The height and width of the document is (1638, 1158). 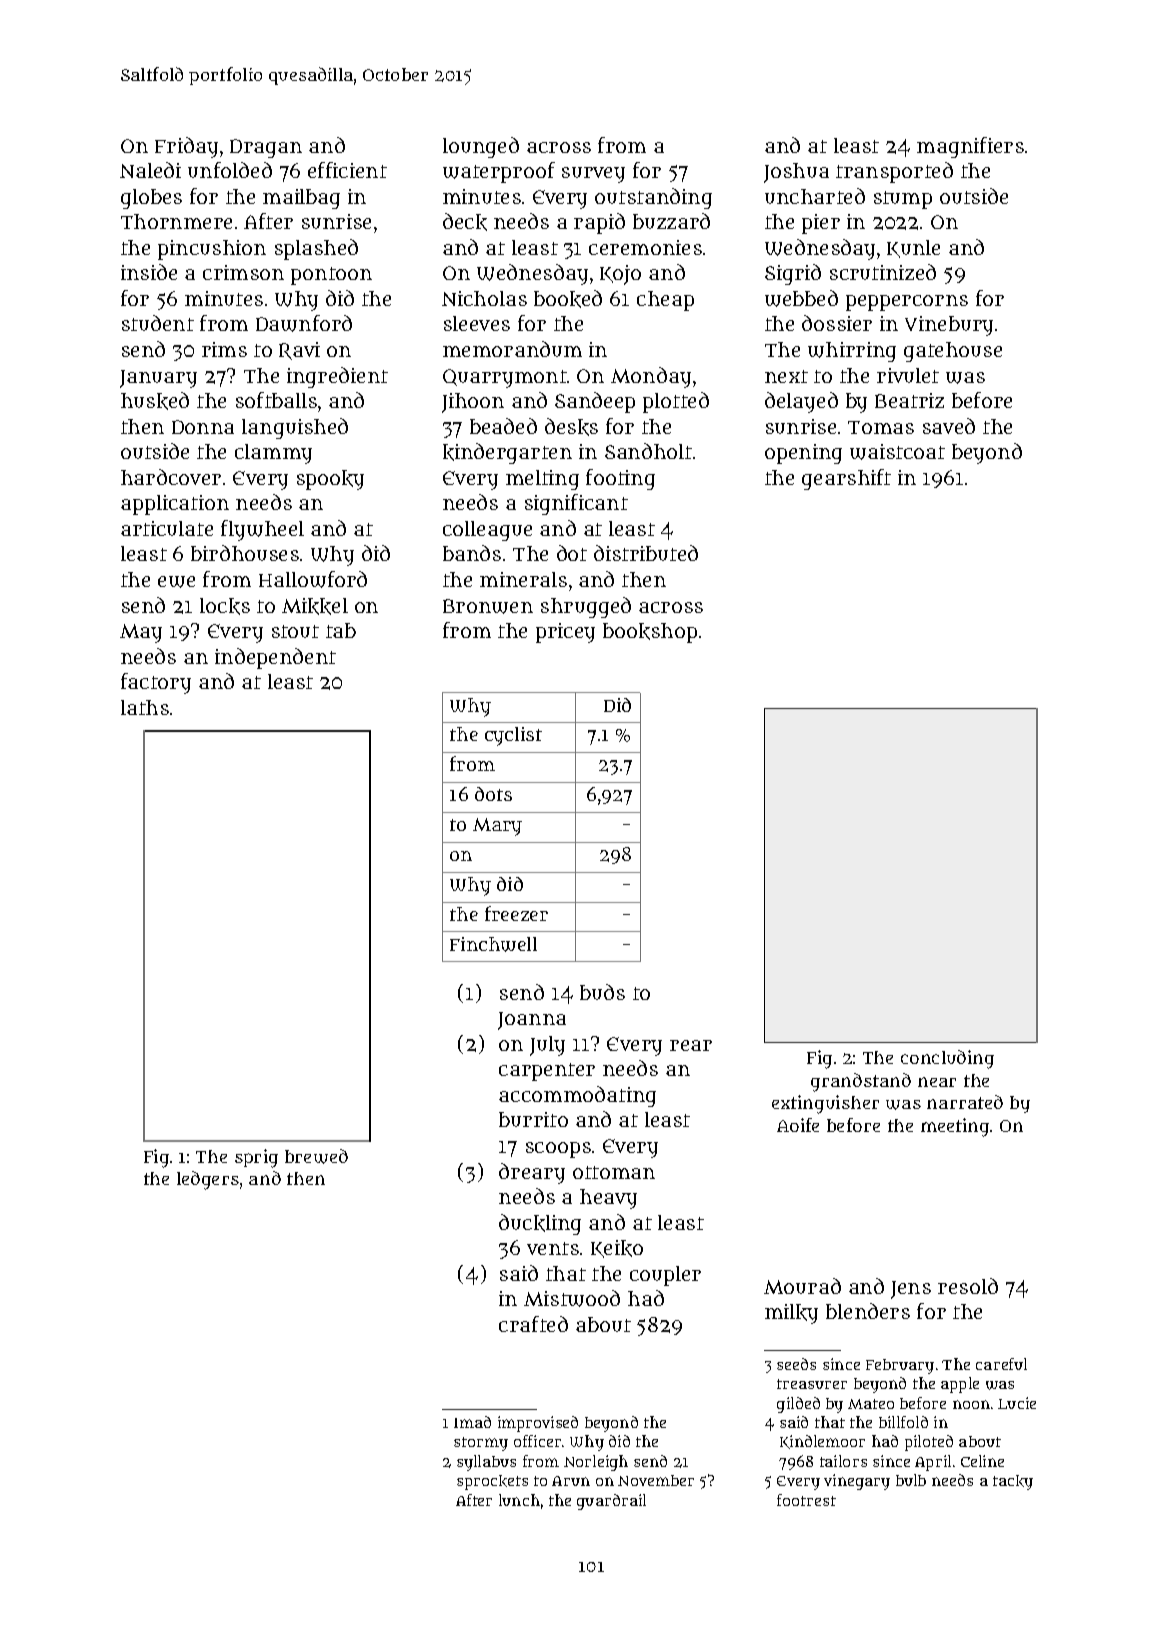 I want to click on survey, so click(x=593, y=175).
